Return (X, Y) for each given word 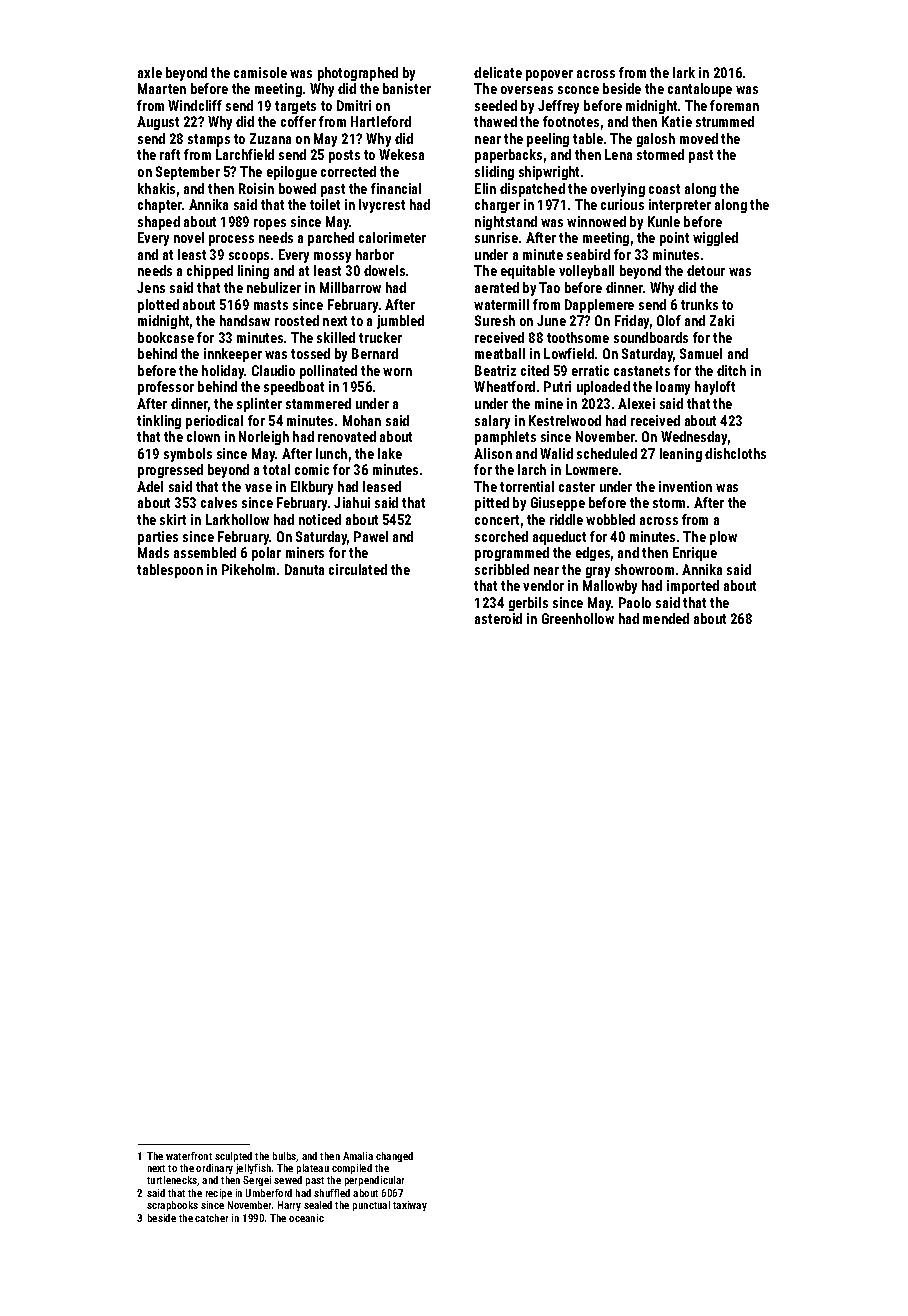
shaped (159, 223)
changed (394, 1157)
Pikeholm (248, 569)
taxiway (410, 1206)
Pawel (371, 536)
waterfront (189, 1156)
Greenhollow (578, 618)
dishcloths (735, 453)
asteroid (498, 618)
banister (407, 88)
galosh (656, 140)
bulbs (285, 1157)
